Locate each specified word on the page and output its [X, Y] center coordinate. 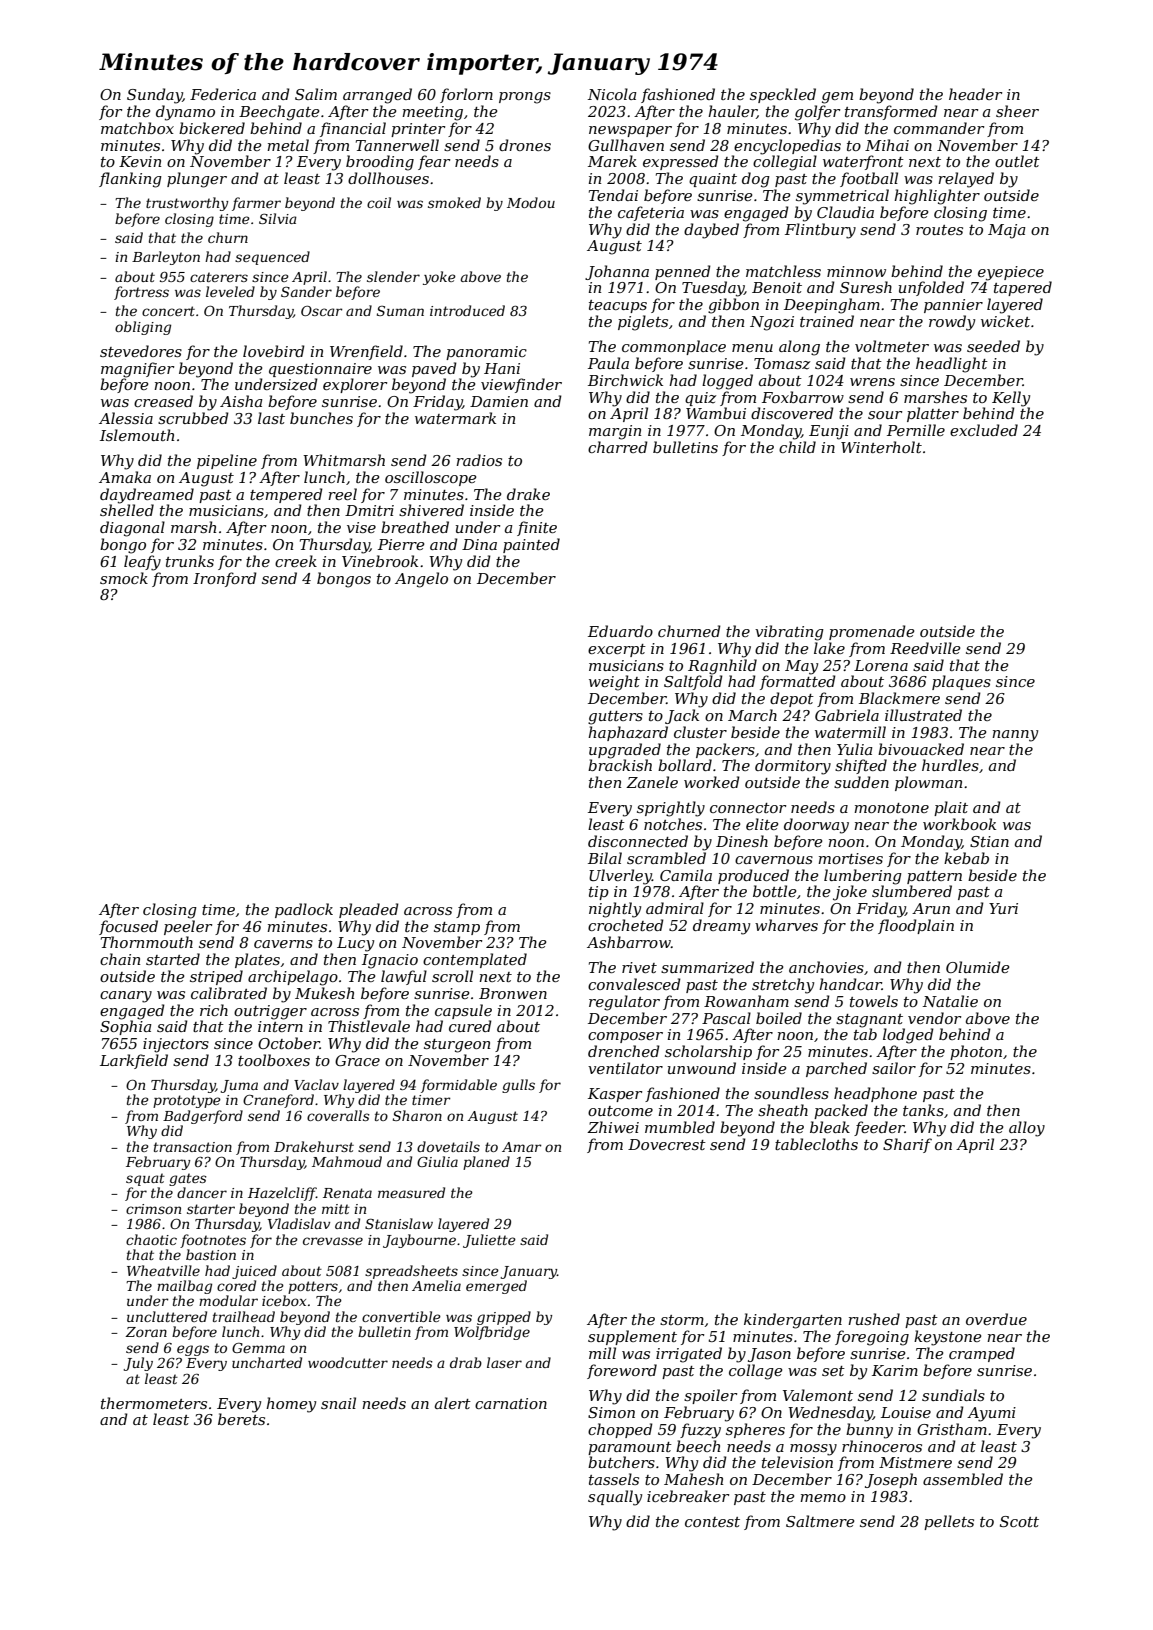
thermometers [154, 1403]
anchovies [826, 967]
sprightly [671, 809]
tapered [1023, 288]
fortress [141, 293]
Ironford [225, 579]
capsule [463, 1011]
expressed [681, 162]
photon [976, 1052]
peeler [188, 927]
